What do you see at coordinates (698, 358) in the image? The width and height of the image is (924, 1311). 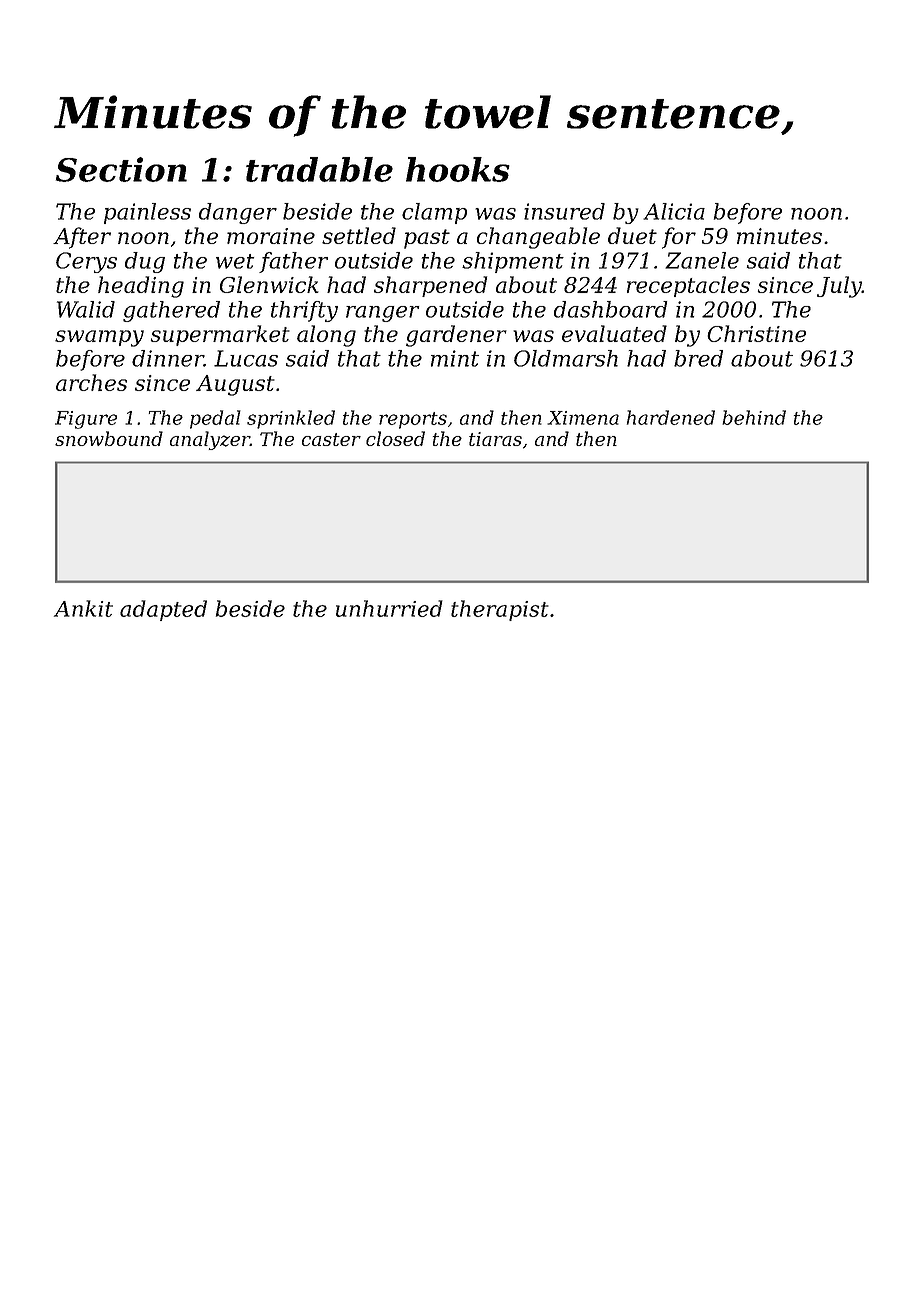 I see `bred` at bounding box center [698, 358].
